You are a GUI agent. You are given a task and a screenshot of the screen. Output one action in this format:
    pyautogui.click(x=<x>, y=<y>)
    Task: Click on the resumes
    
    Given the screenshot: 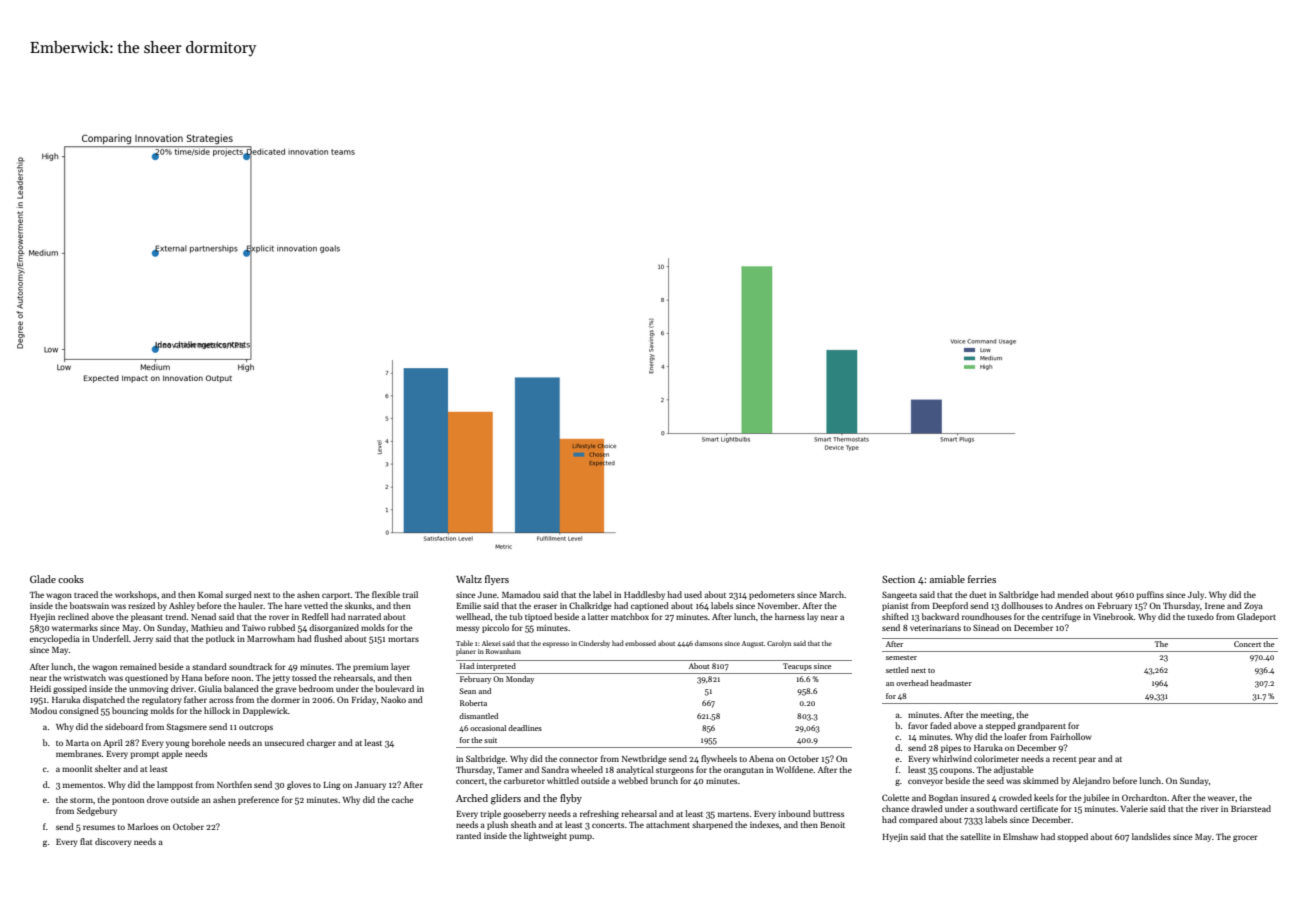 What is the action you would take?
    pyautogui.click(x=99, y=827)
